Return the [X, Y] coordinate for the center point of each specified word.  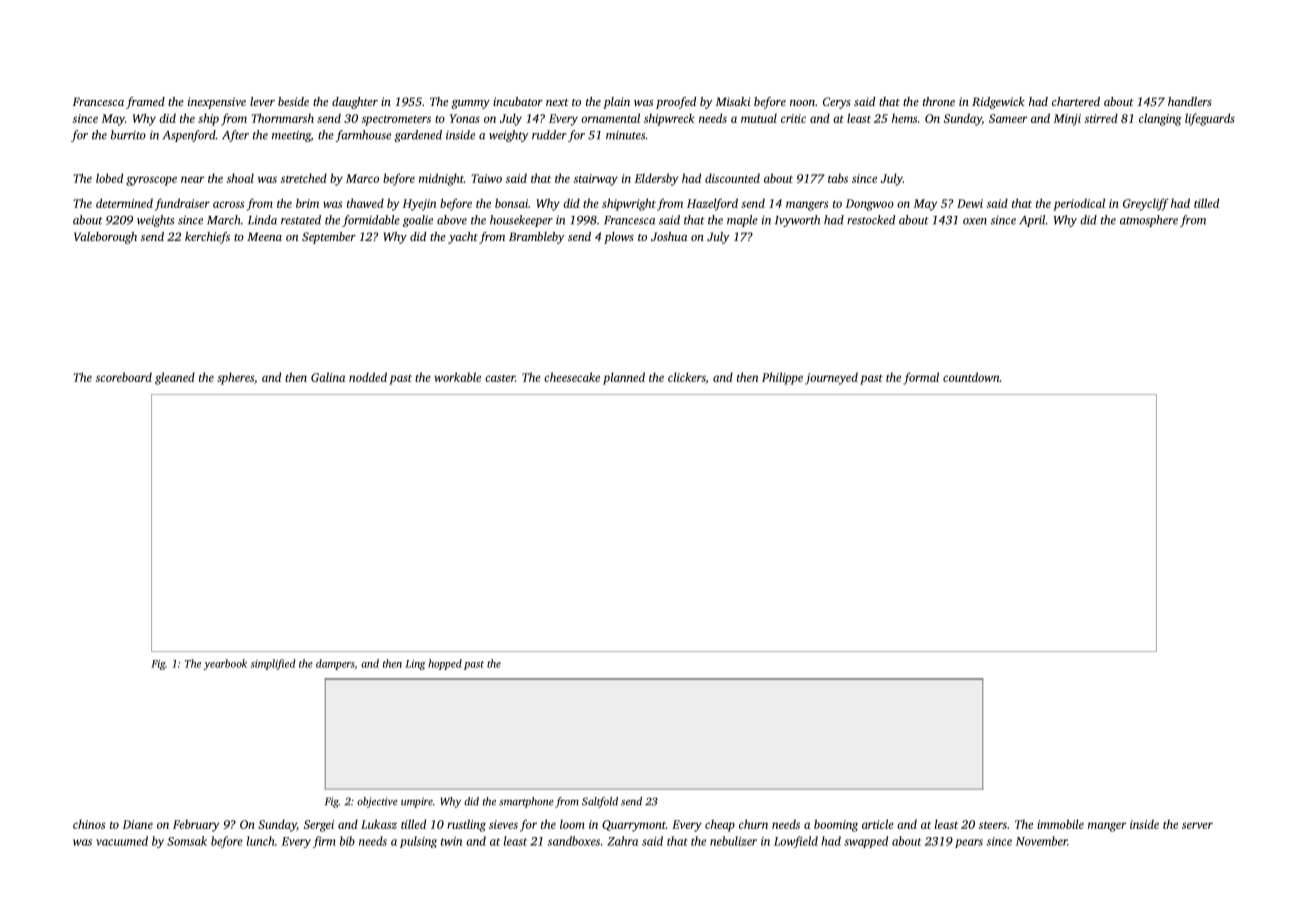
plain [616, 103]
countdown [971, 377]
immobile [1060, 824]
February [196, 825]
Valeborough [105, 238]
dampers [335, 664]
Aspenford [189, 136]
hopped [445, 664]
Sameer [1008, 118]
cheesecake [572, 377]
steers [993, 825]
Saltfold [600, 802]
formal [921, 378]
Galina [328, 377]
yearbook [225, 664]
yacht [463, 238]
